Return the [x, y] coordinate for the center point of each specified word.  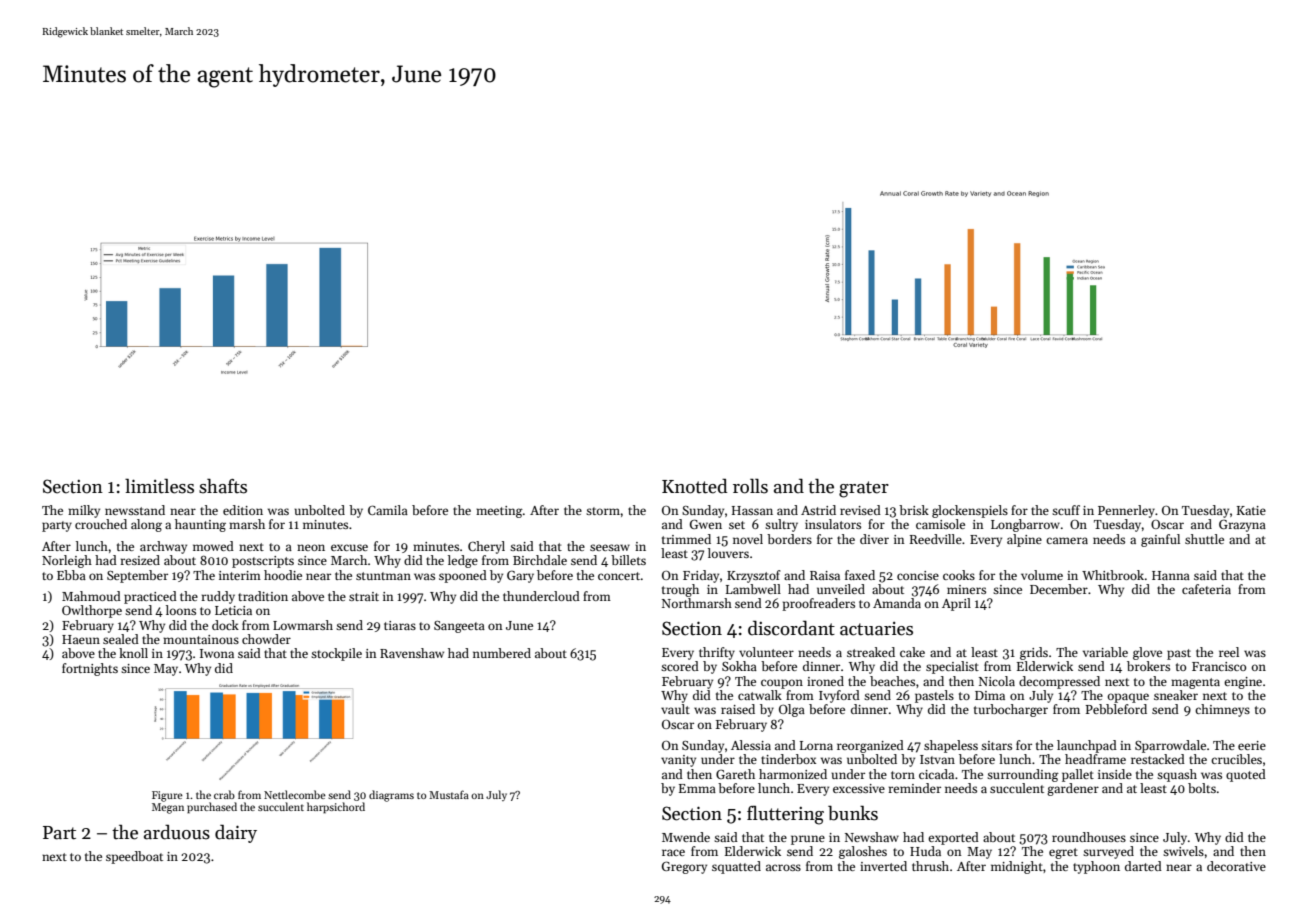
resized [140, 560]
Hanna [1171, 575]
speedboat [134, 857]
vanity [678, 761]
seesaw [610, 547]
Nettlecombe [295, 794]
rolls [750, 486]
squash [1177, 775]
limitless [159, 486]
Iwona [217, 653]
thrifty [717, 653]
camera [1067, 540]
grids [1034, 653]
